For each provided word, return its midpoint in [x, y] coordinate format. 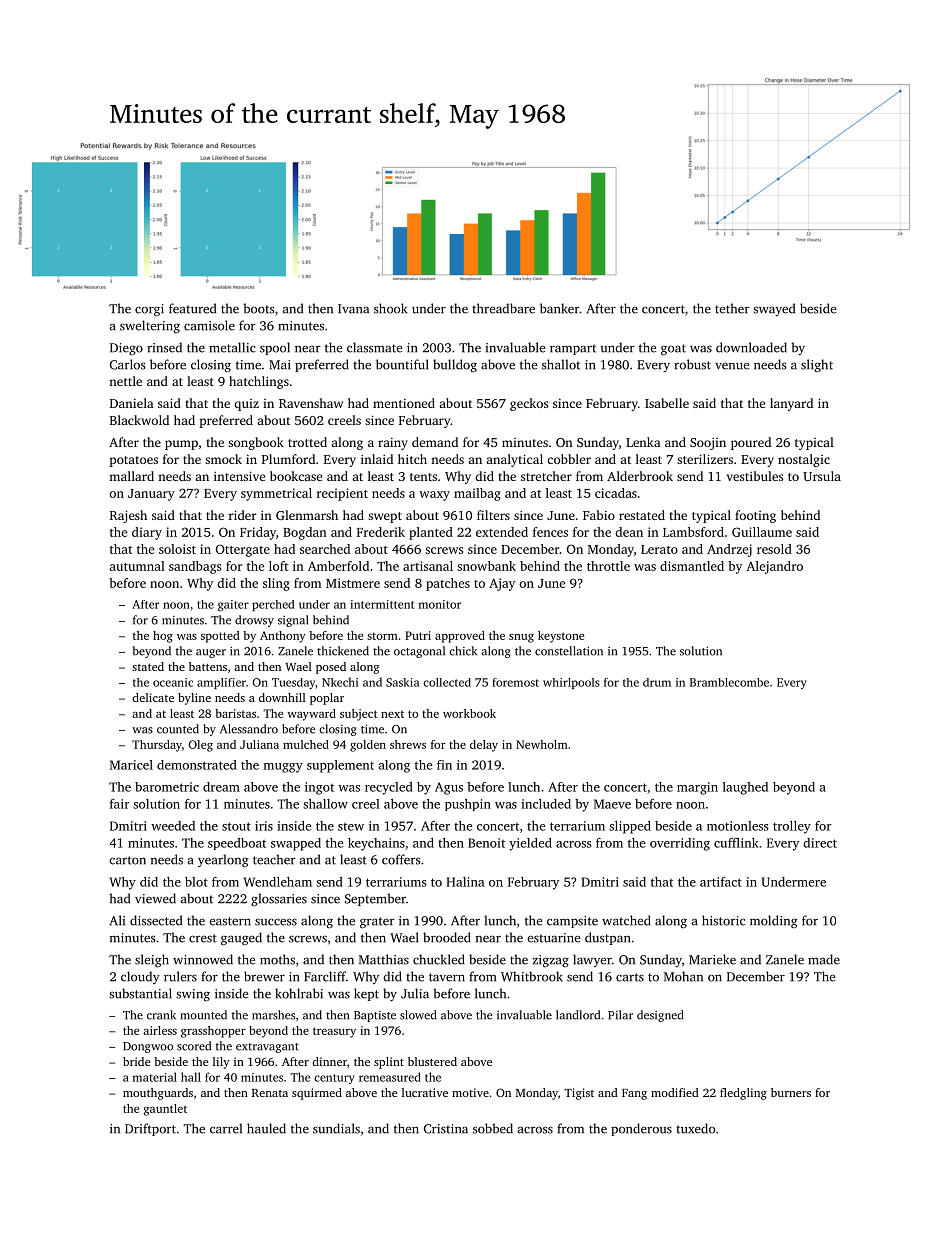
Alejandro [774, 567]
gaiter [233, 605]
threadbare [503, 308]
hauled [266, 1128]
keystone [561, 637]
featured [192, 308]
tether [732, 308]
